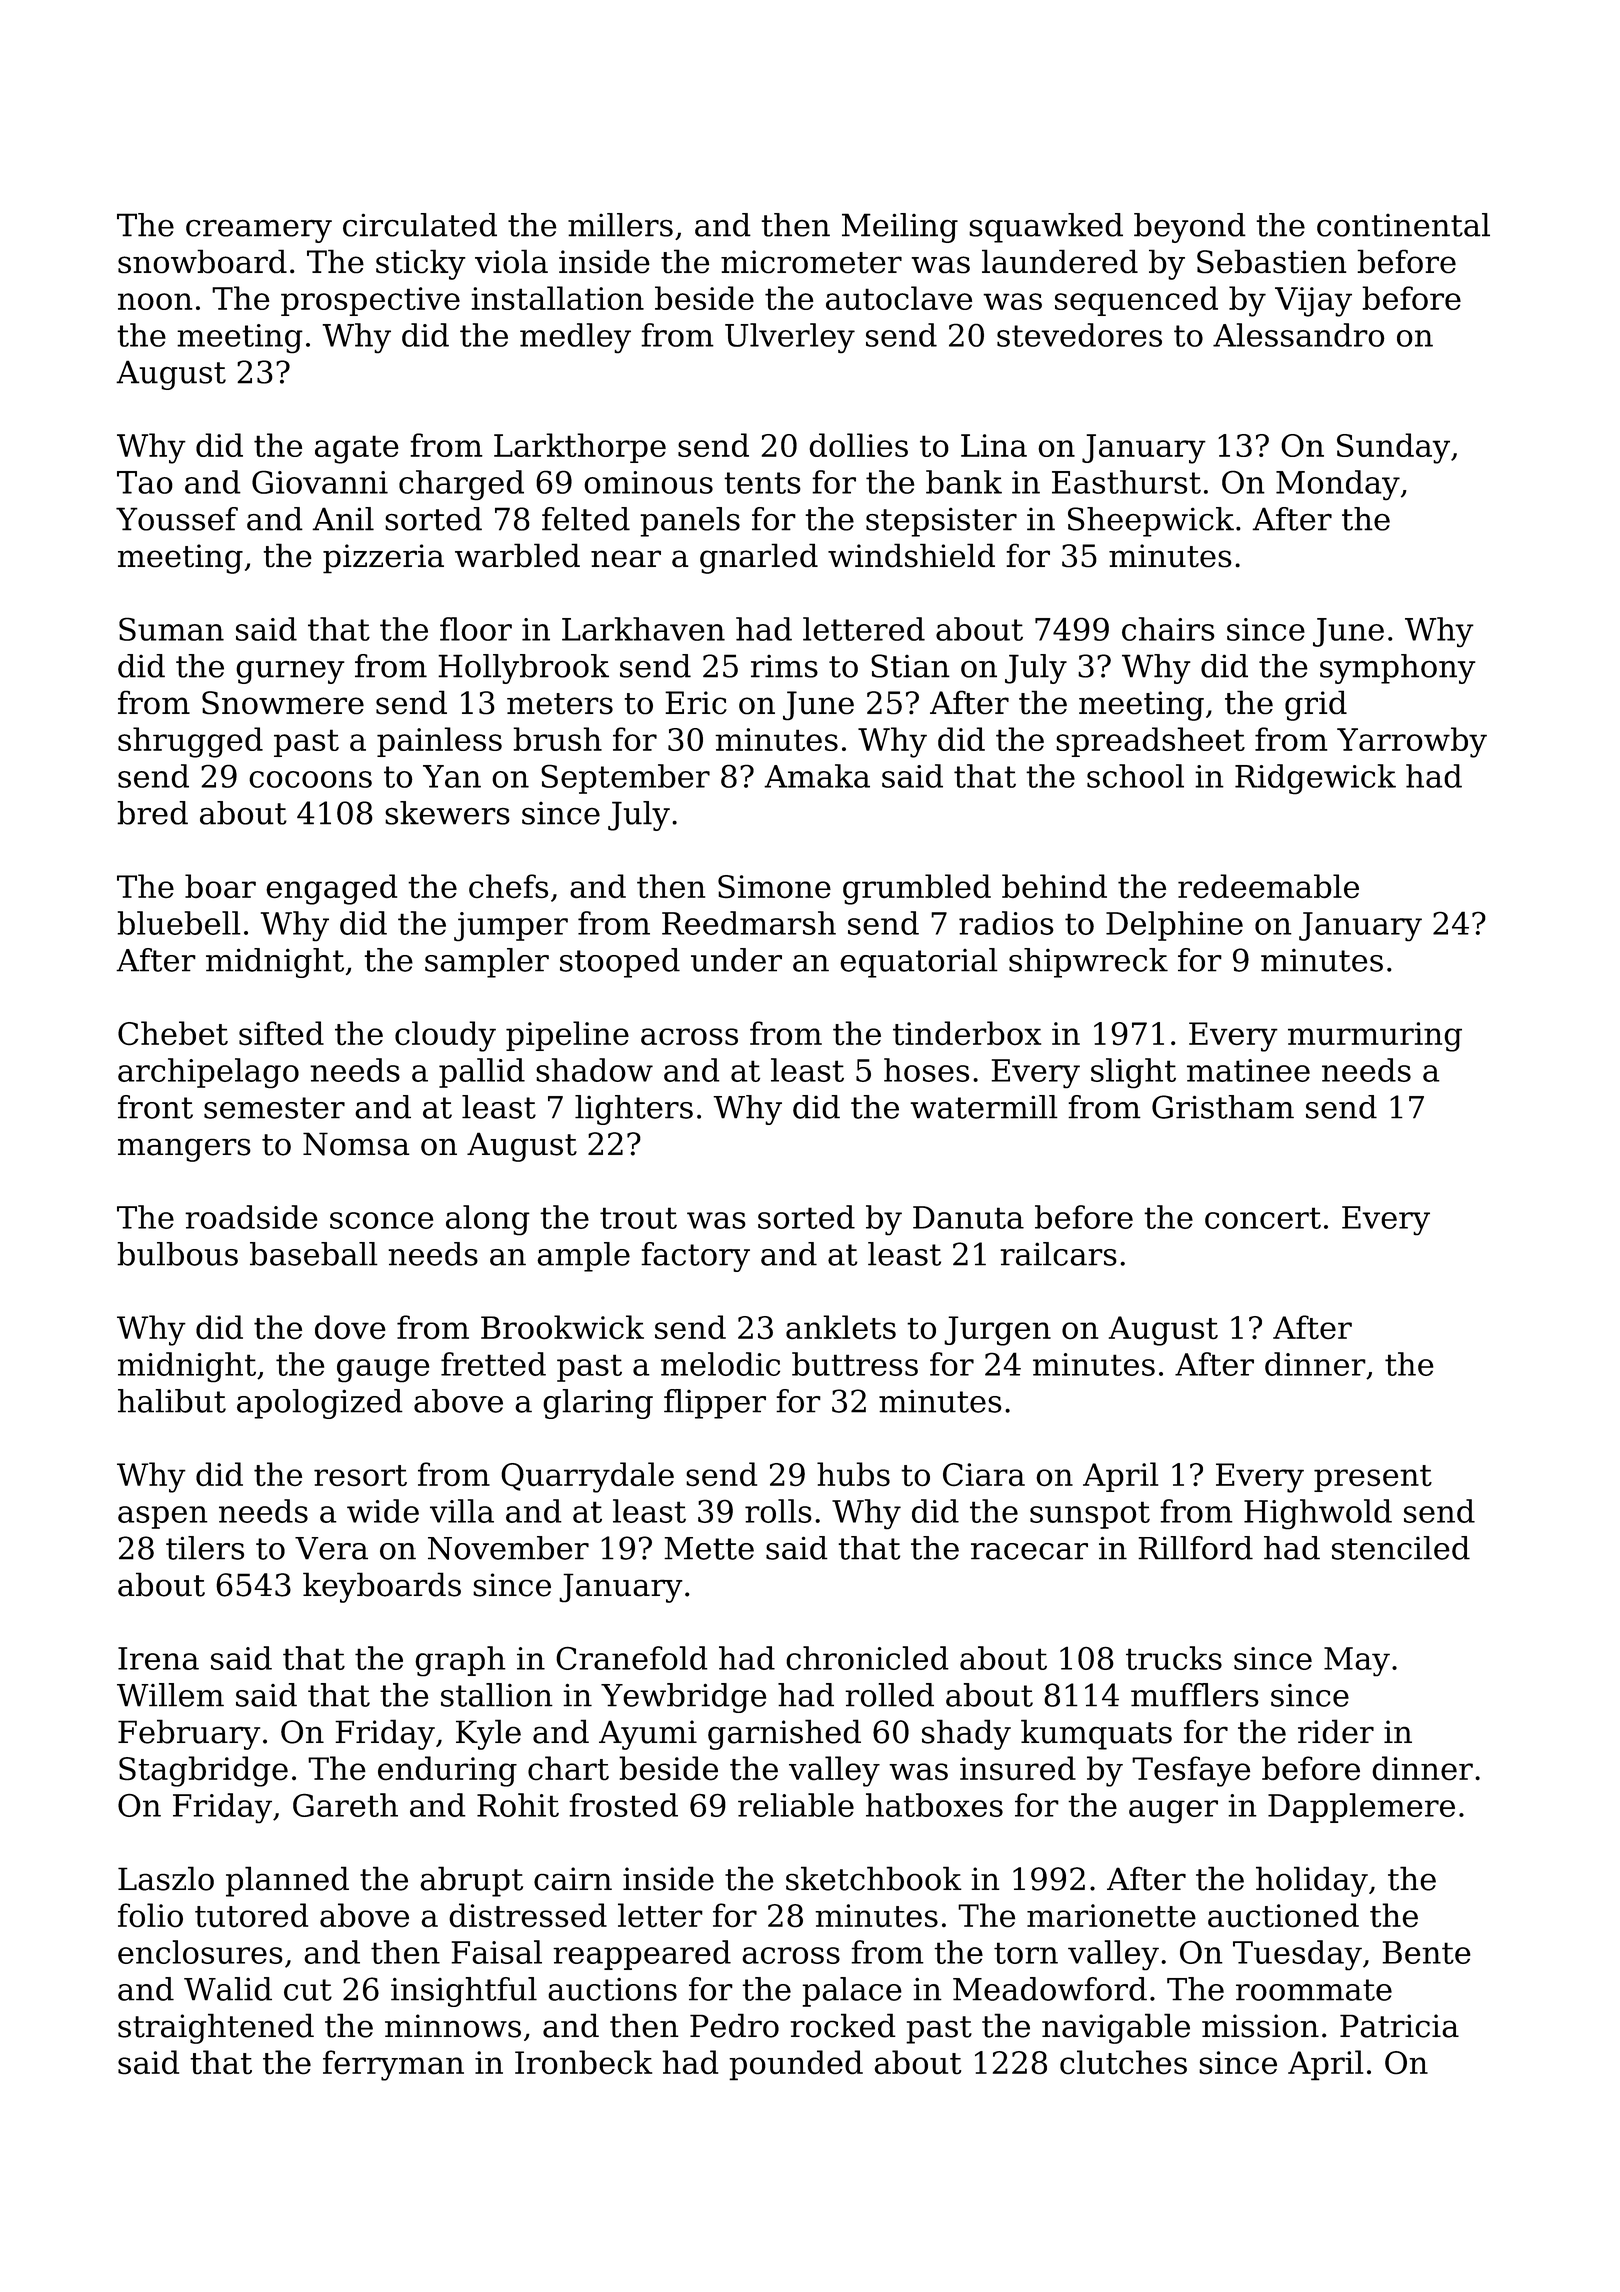 Image resolution: width=1620 pixels, height=2292 pixels. Describe the element at coordinates (360, 1475) in the screenshot. I see `resort` at that location.
